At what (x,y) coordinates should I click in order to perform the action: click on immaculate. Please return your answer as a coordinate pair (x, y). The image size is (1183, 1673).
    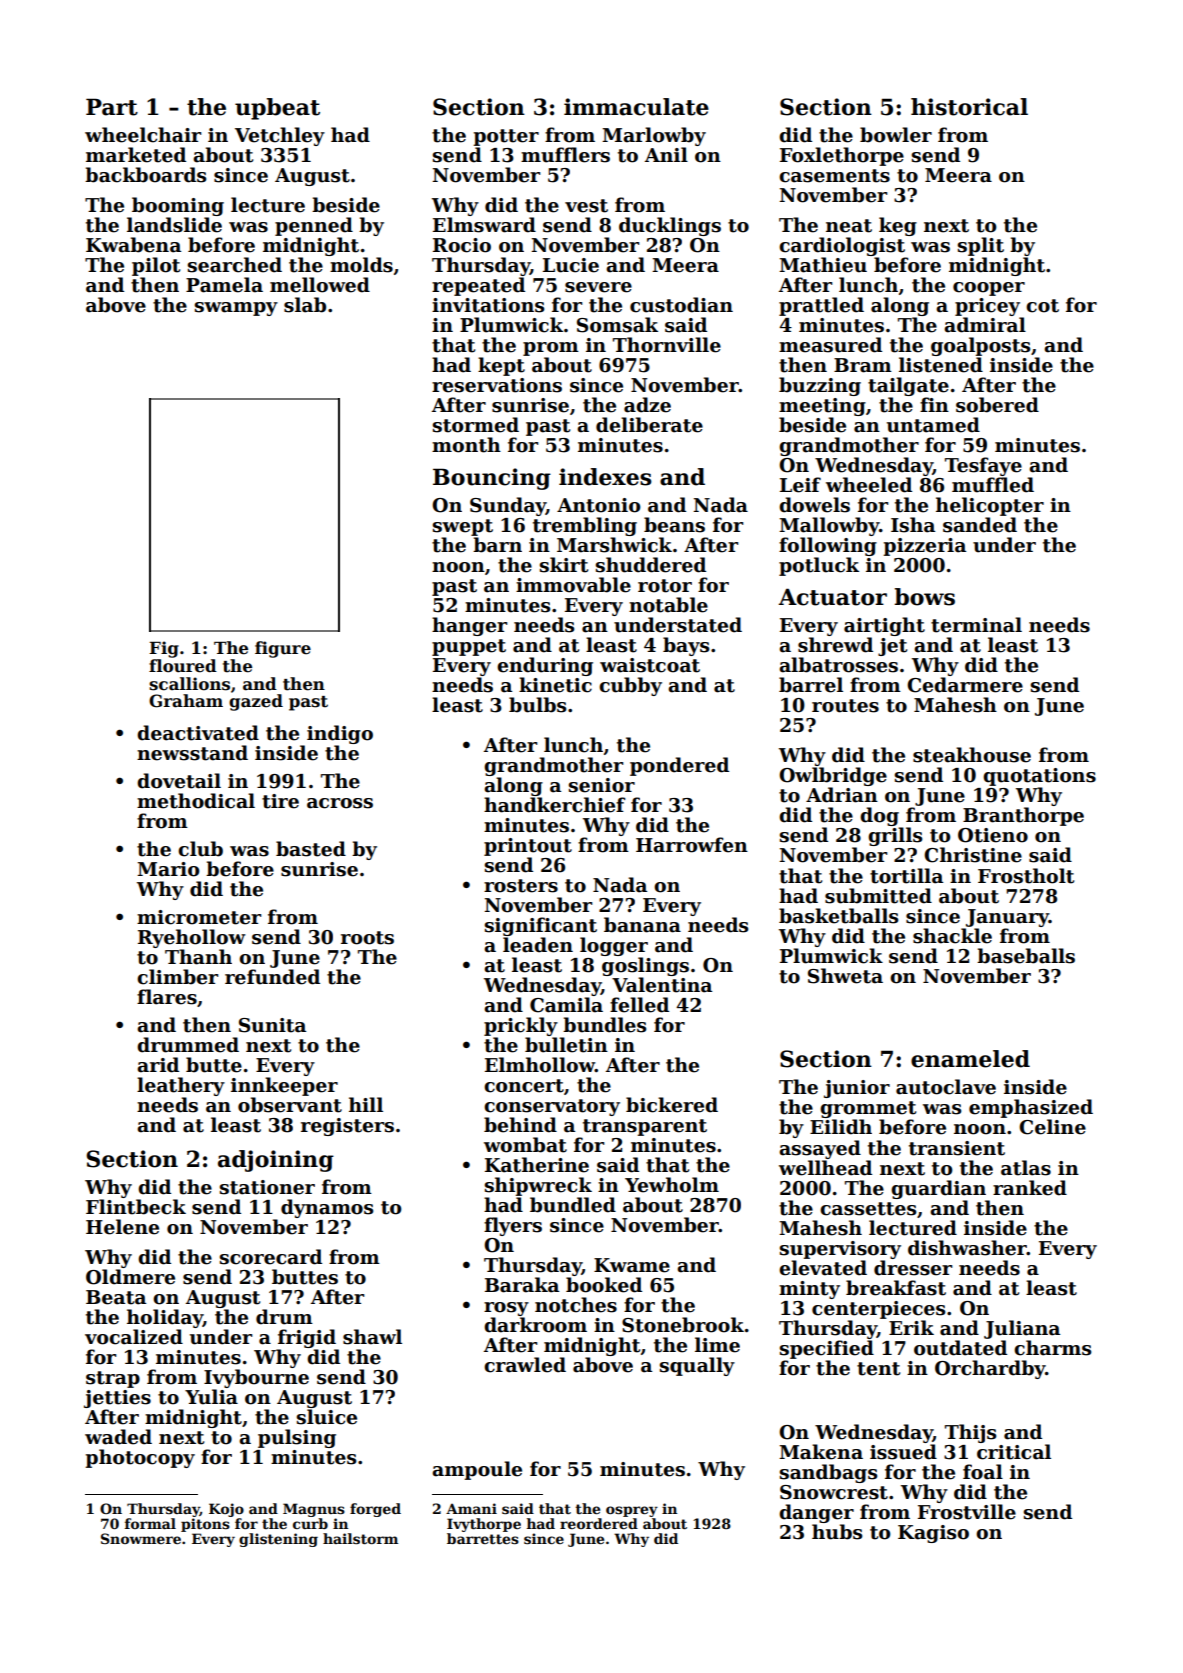
    Looking at the image, I should click on (636, 107).
